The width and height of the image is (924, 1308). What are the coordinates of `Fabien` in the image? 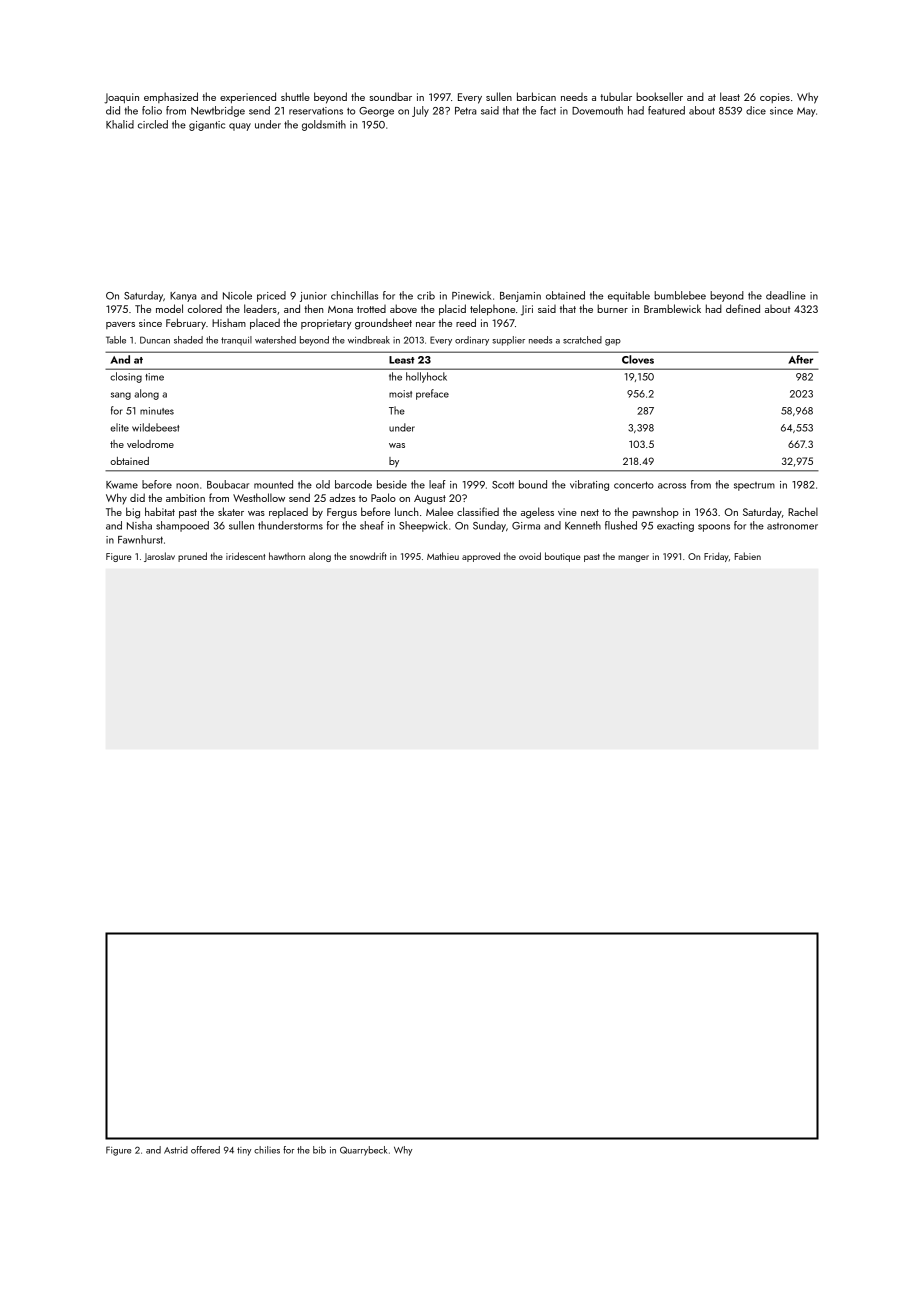 It's located at (748, 556).
